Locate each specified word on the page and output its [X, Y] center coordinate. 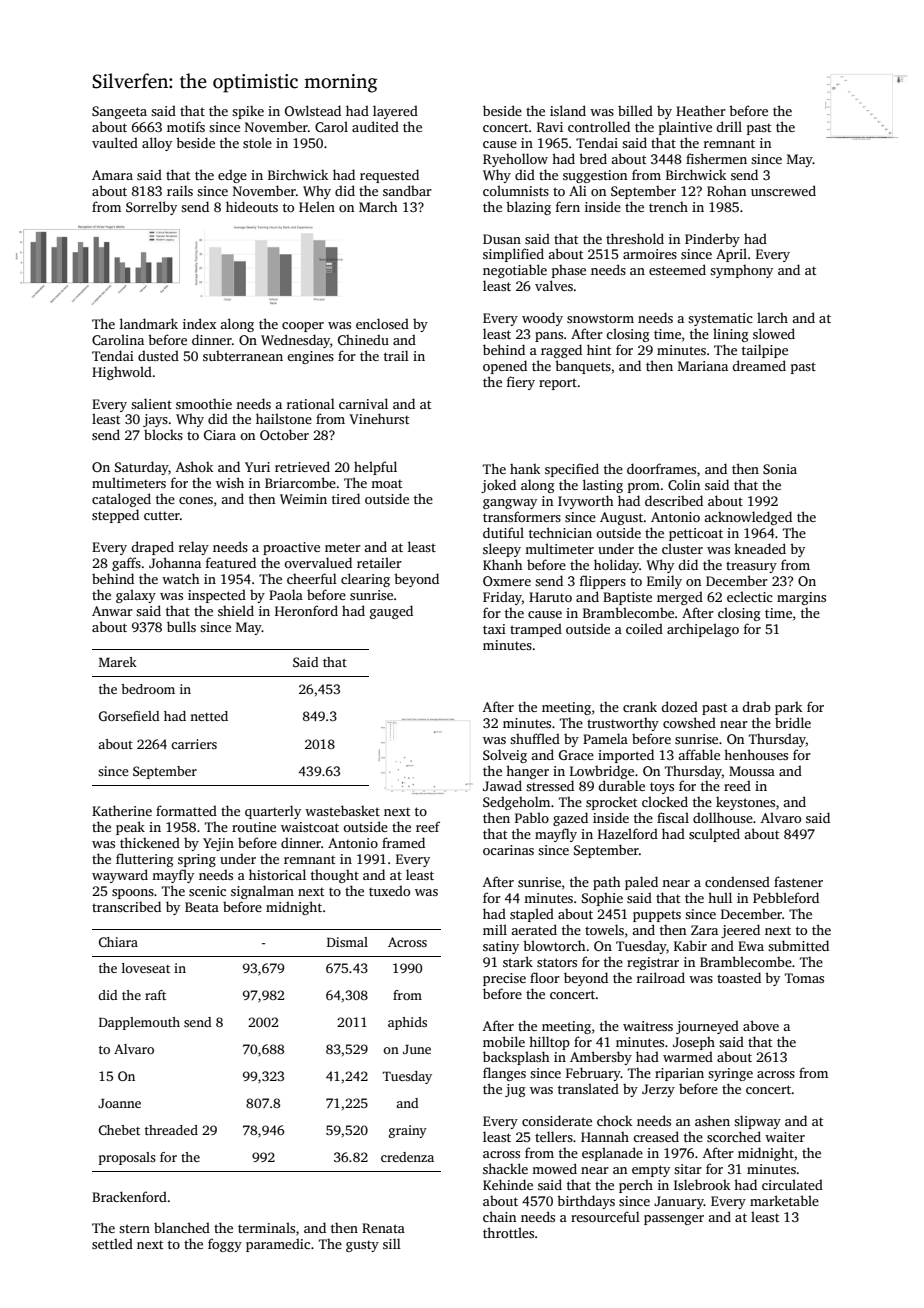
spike [248, 112]
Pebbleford [786, 897]
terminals [266, 1227]
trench [668, 207]
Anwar [112, 611]
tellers [554, 1136]
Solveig [505, 756]
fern [568, 206]
